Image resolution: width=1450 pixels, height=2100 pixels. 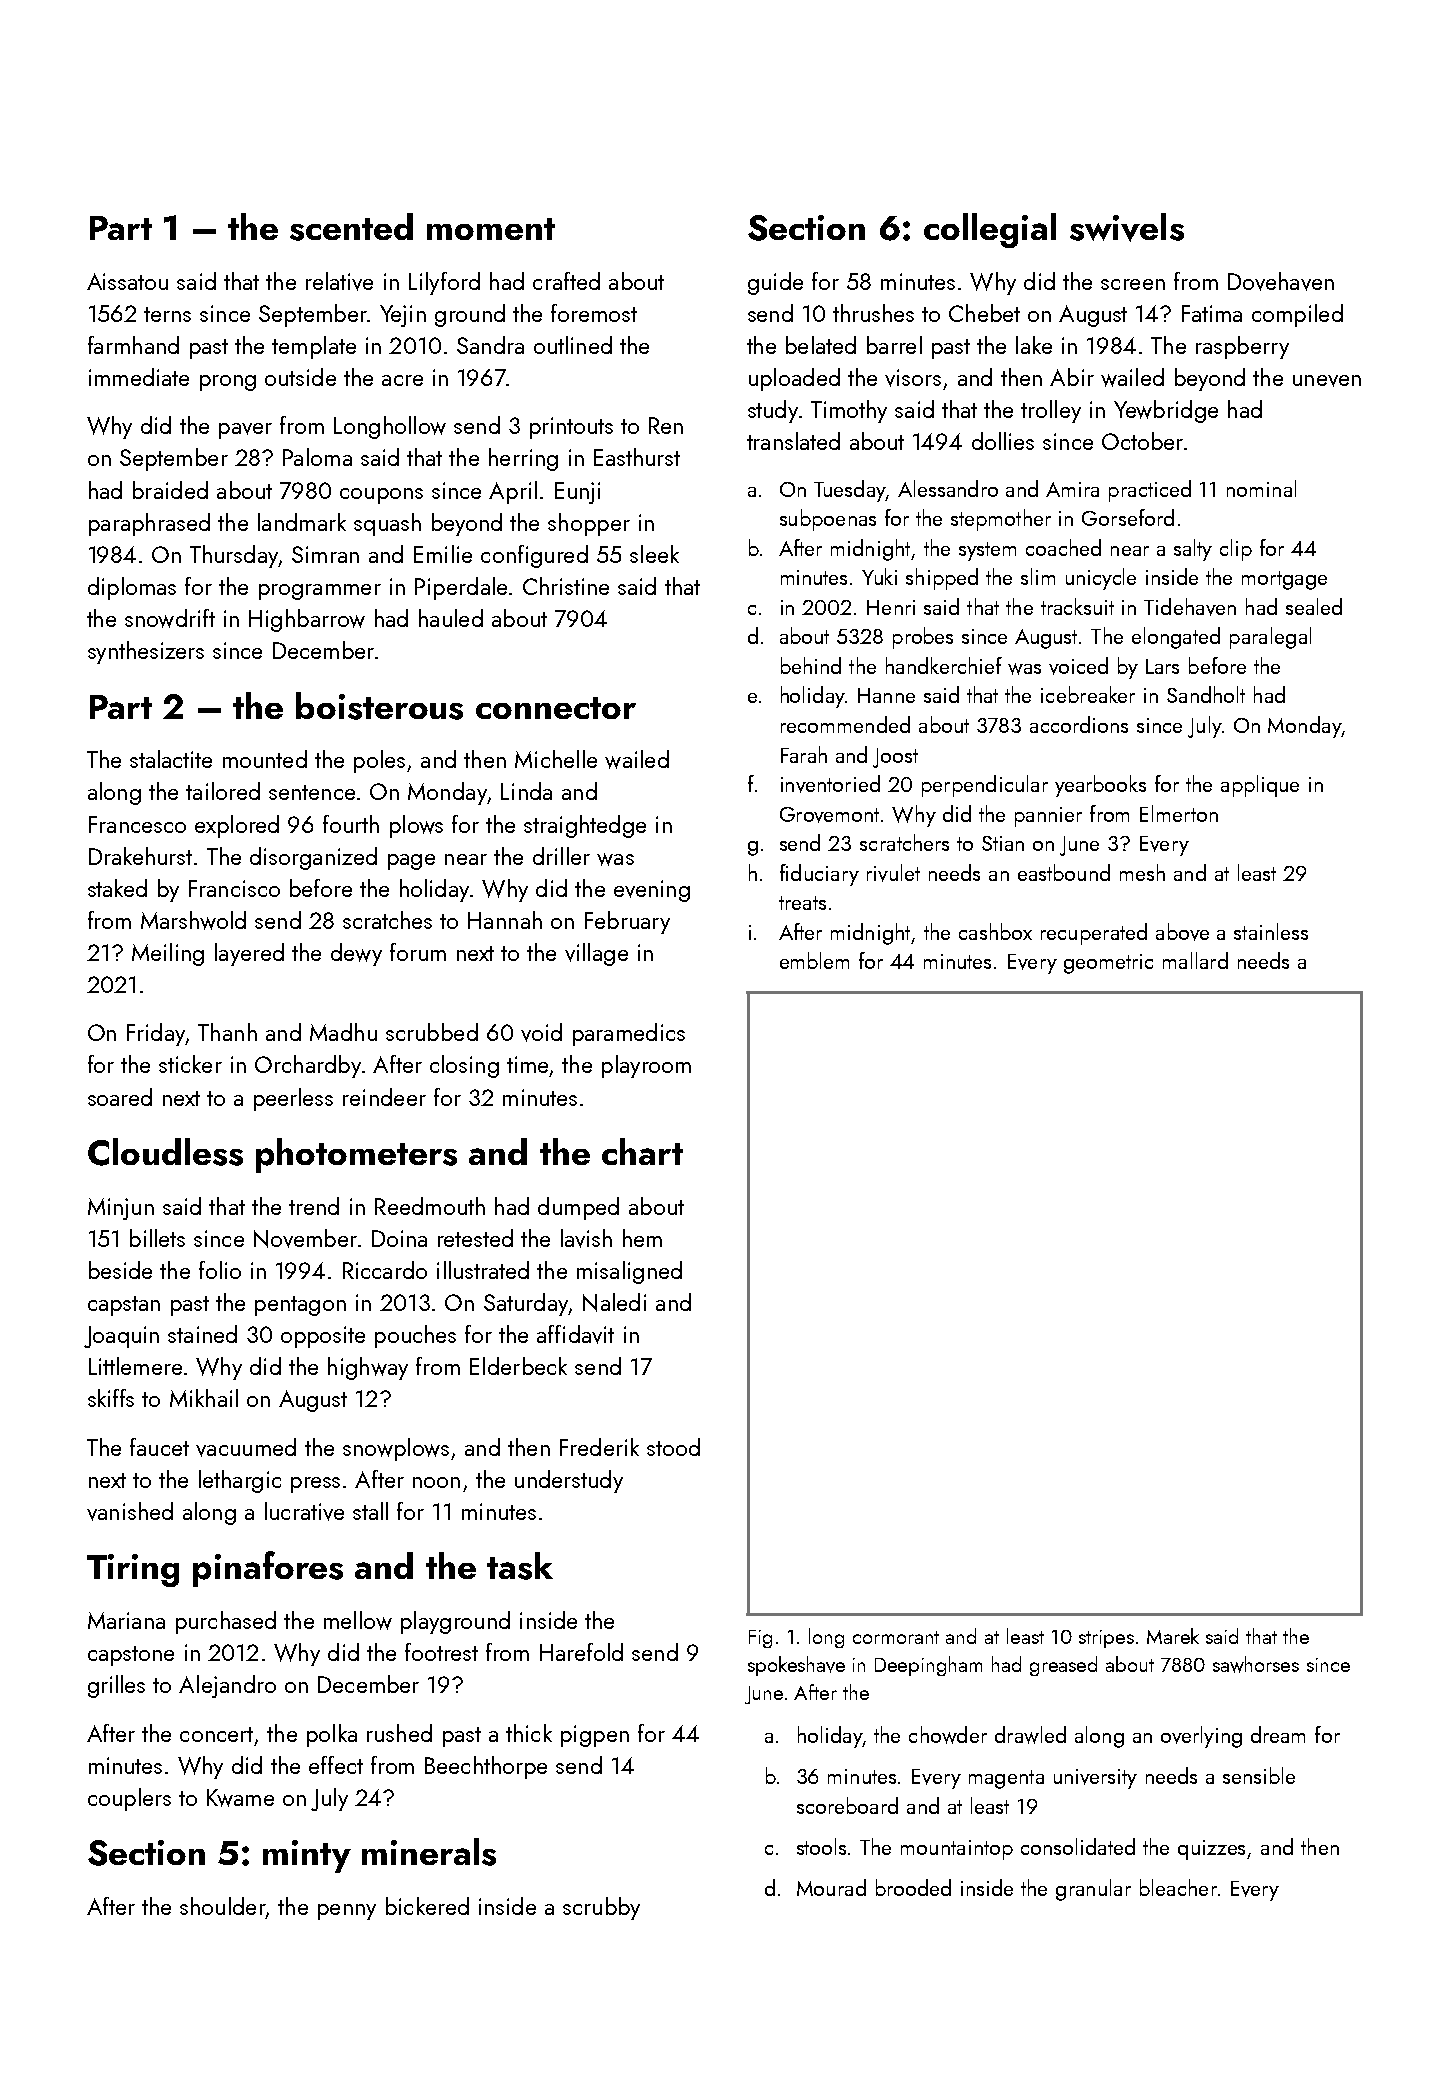 What do you see at coordinates (491, 229) in the image?
I see `moment` at bounding box center [491, 229].
